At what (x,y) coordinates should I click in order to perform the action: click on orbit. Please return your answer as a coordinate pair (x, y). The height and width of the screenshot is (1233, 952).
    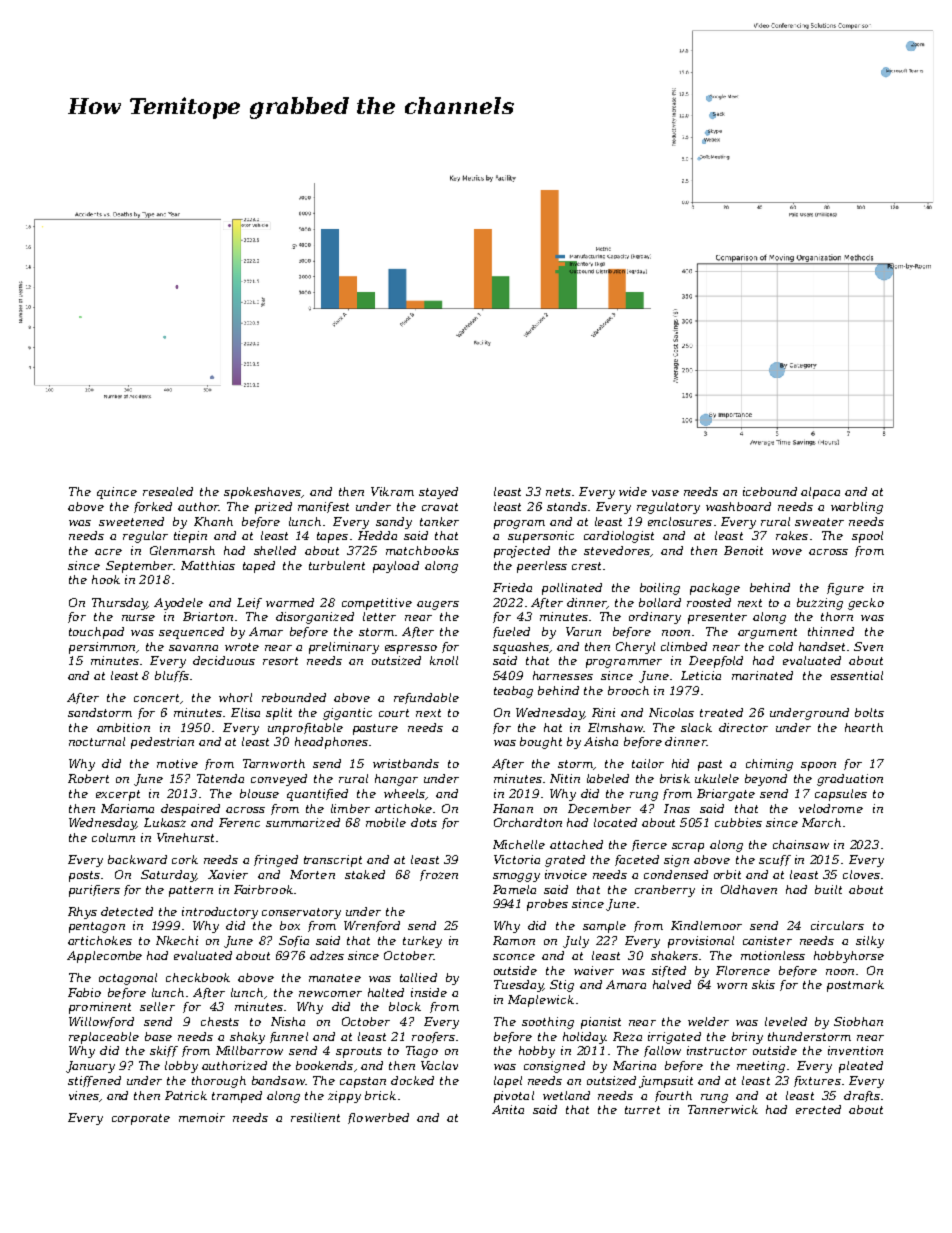
    Looking at the image, I should click on (727, 874).
